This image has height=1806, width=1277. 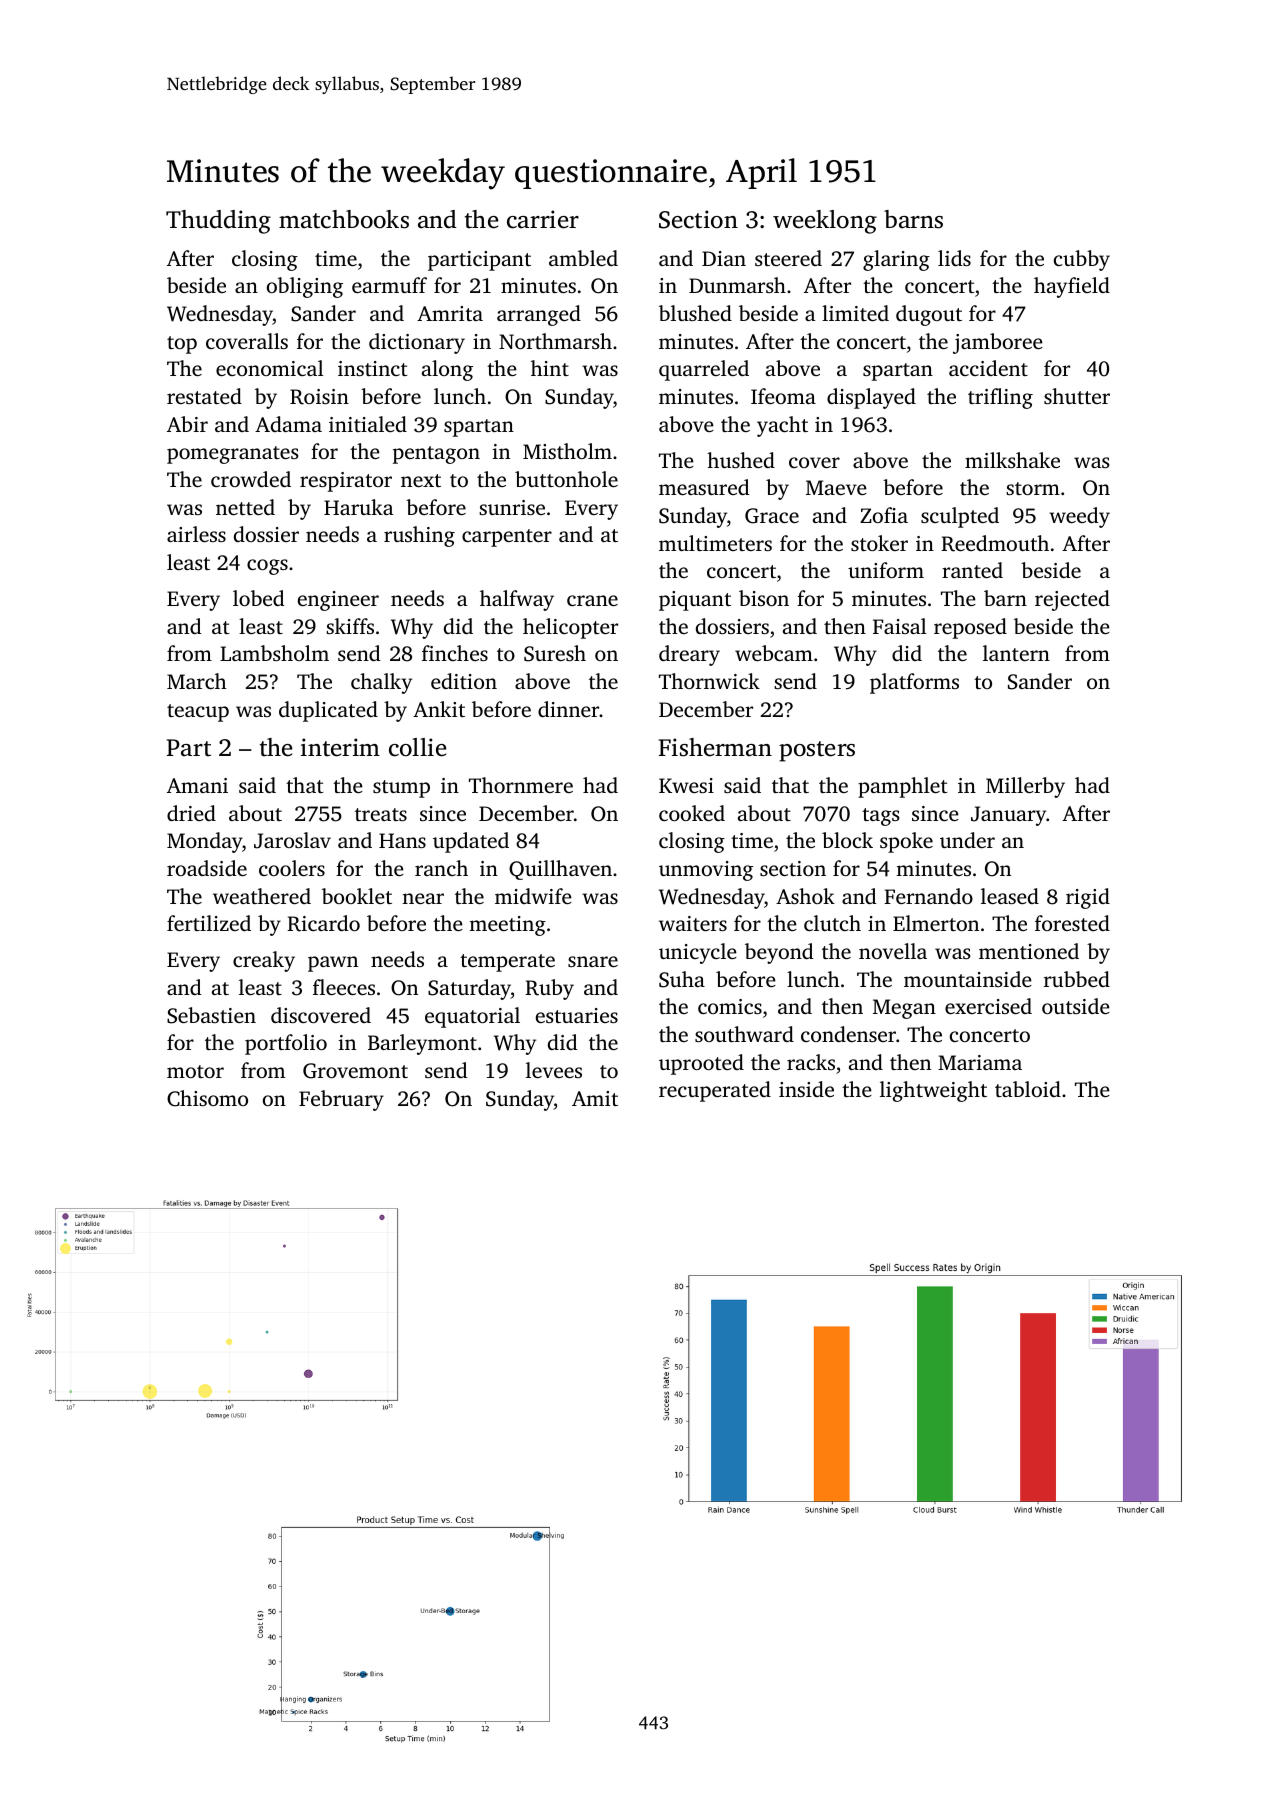 I want to click on portfolio, so click(x=286, y=1044).
